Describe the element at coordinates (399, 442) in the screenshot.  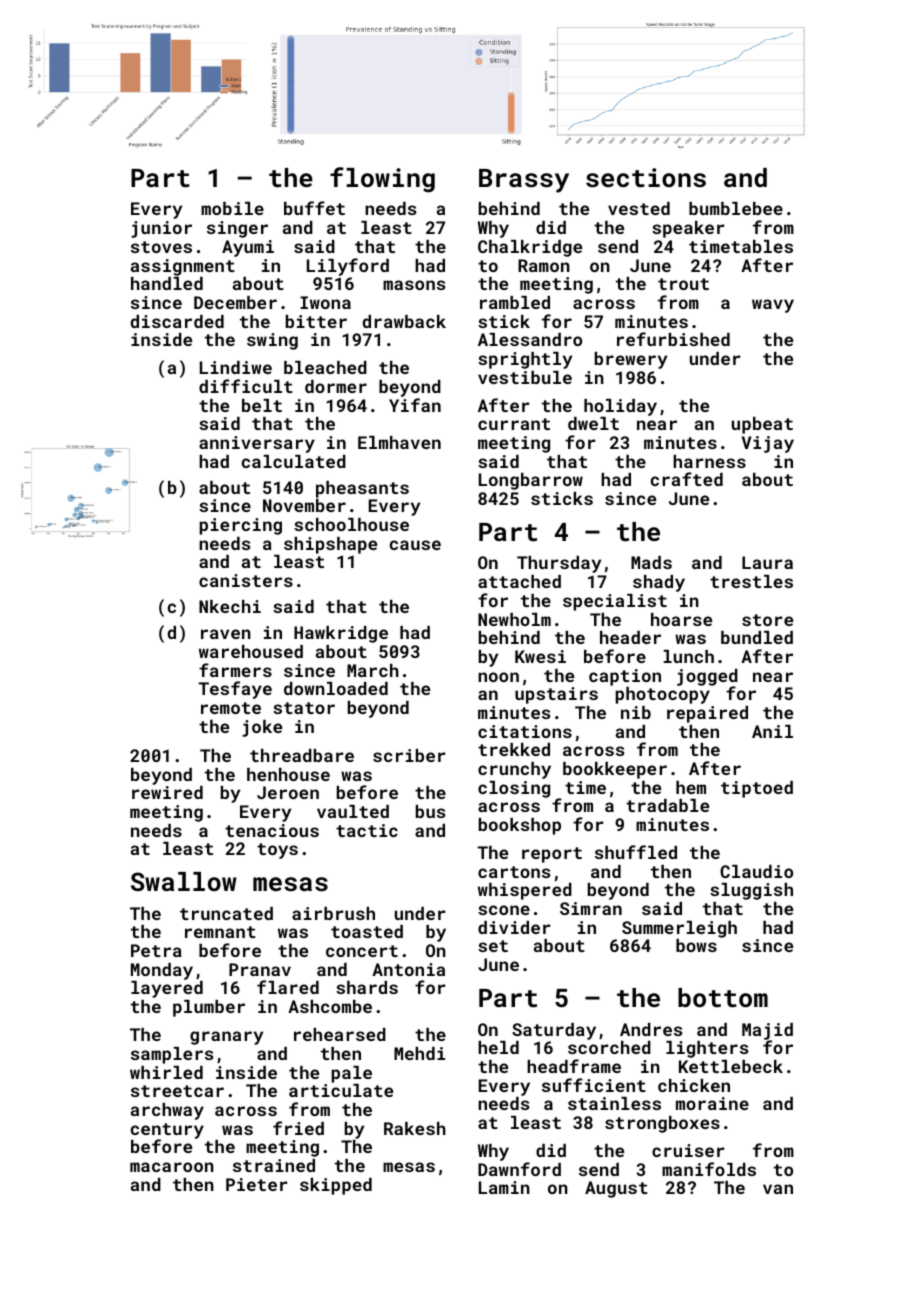
I see `Elmhaven` at that location.
